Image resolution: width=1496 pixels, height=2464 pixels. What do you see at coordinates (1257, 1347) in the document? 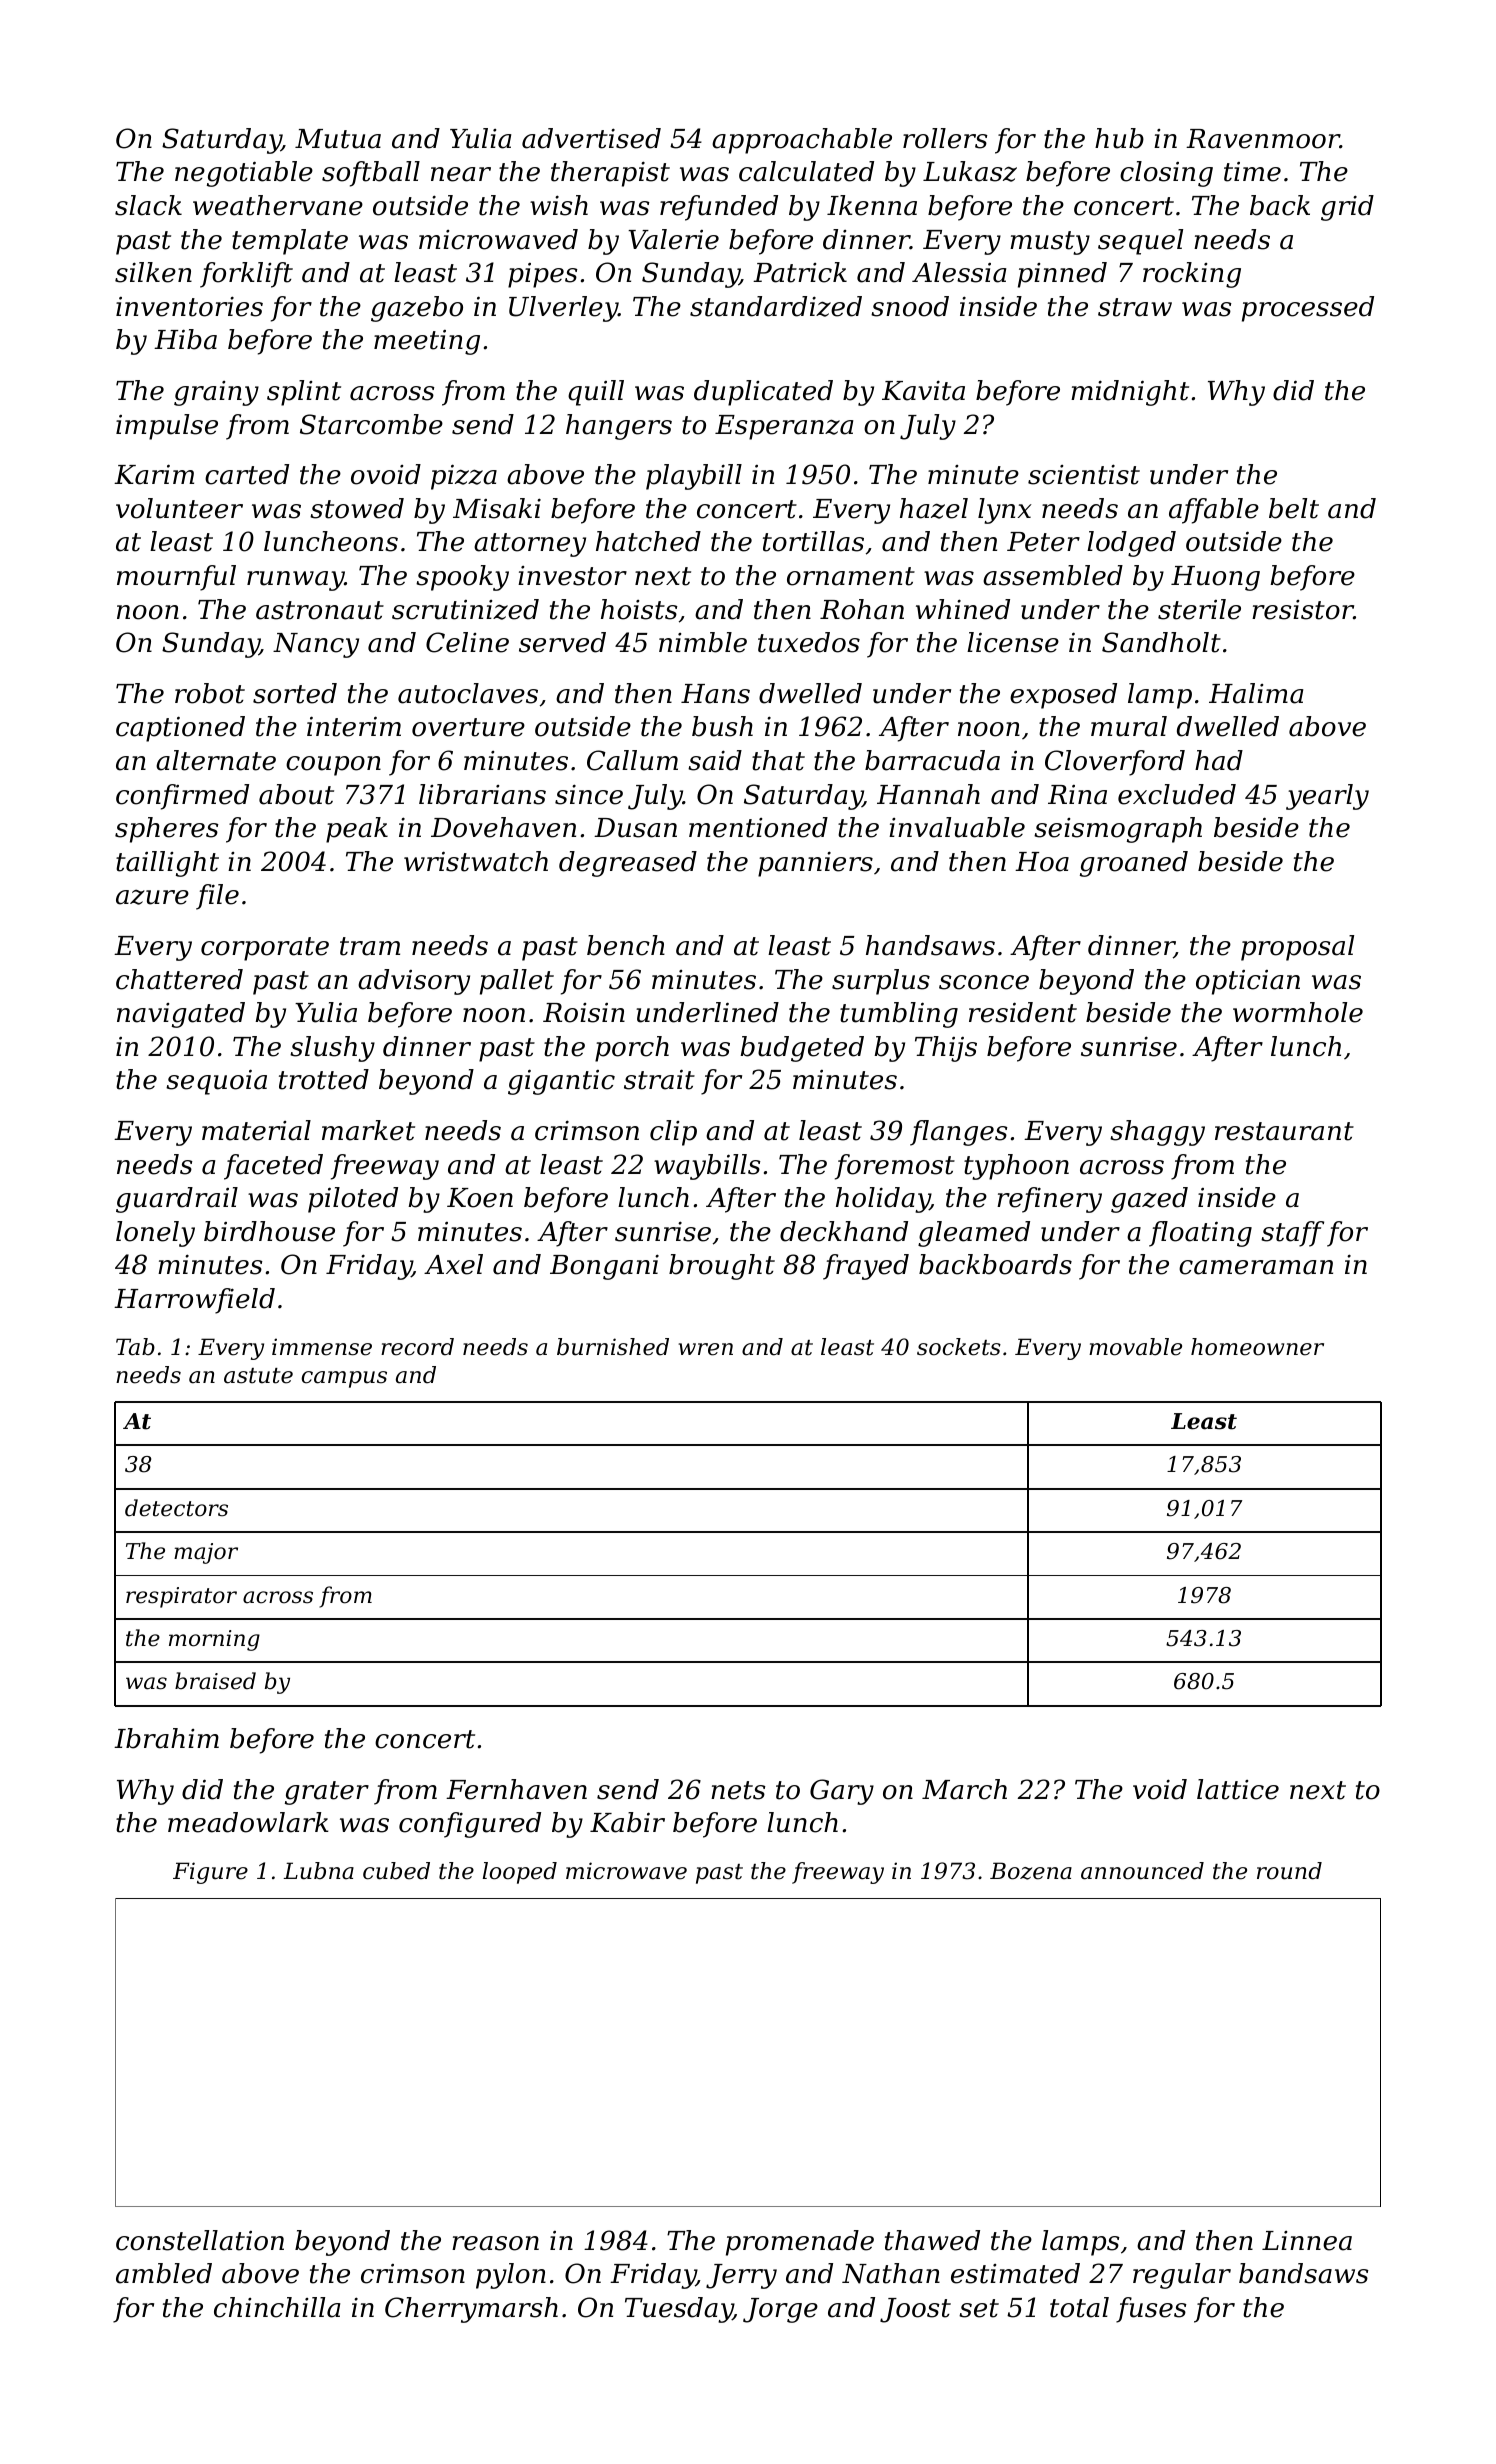
I see `homeowner` at bounding box center [1257, 1347].
